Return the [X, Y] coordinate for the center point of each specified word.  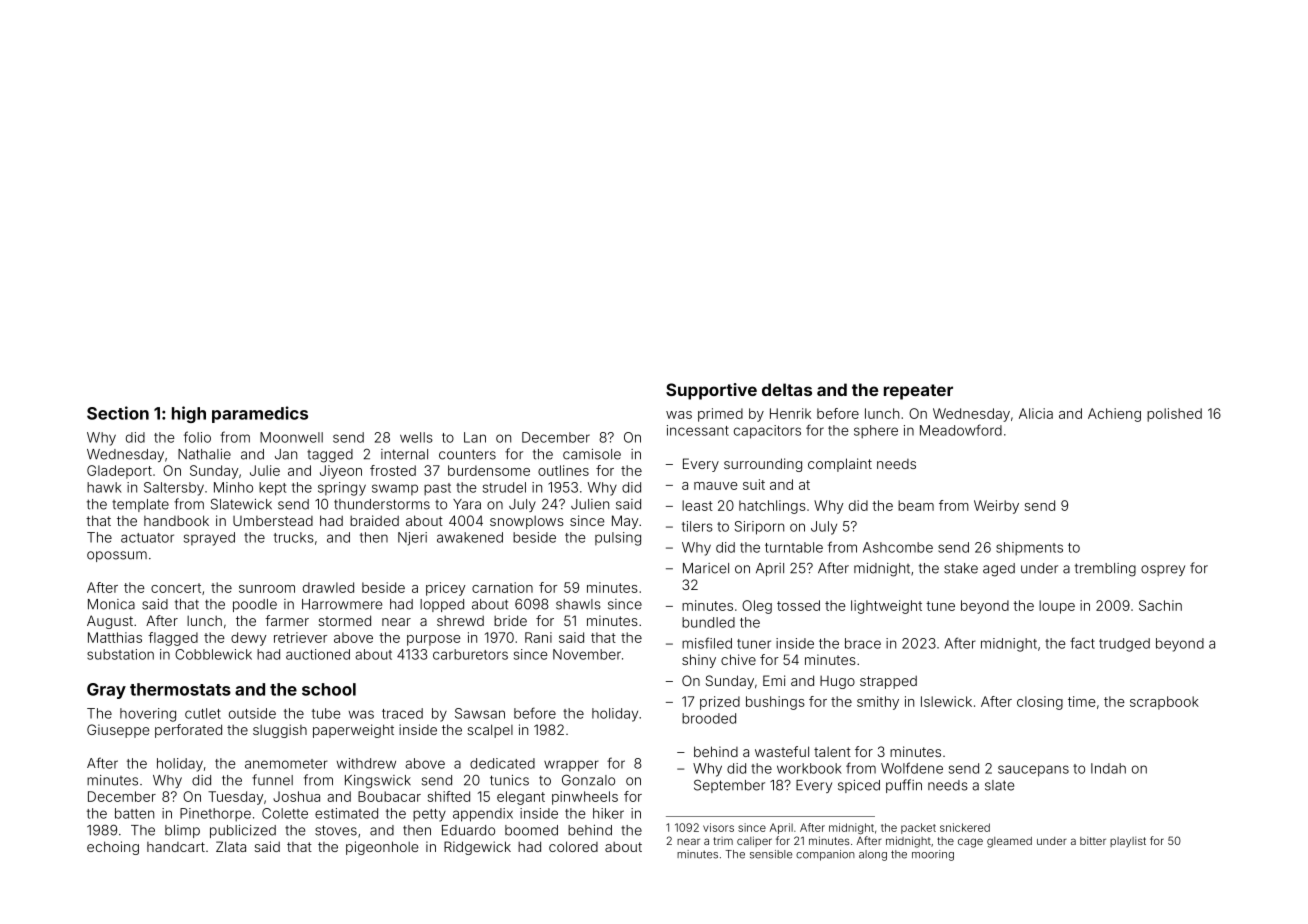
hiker [608, 813]
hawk [104, 487]
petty [429, 815]
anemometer [286, 764]
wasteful [782, 751]
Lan [475, 437]
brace [863, 643]
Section [118, 413]
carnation [502, 587]
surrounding [763, 465]
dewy [249, 639]
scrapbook [1164, 703]
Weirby [996, 507]
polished [1174, 415]
